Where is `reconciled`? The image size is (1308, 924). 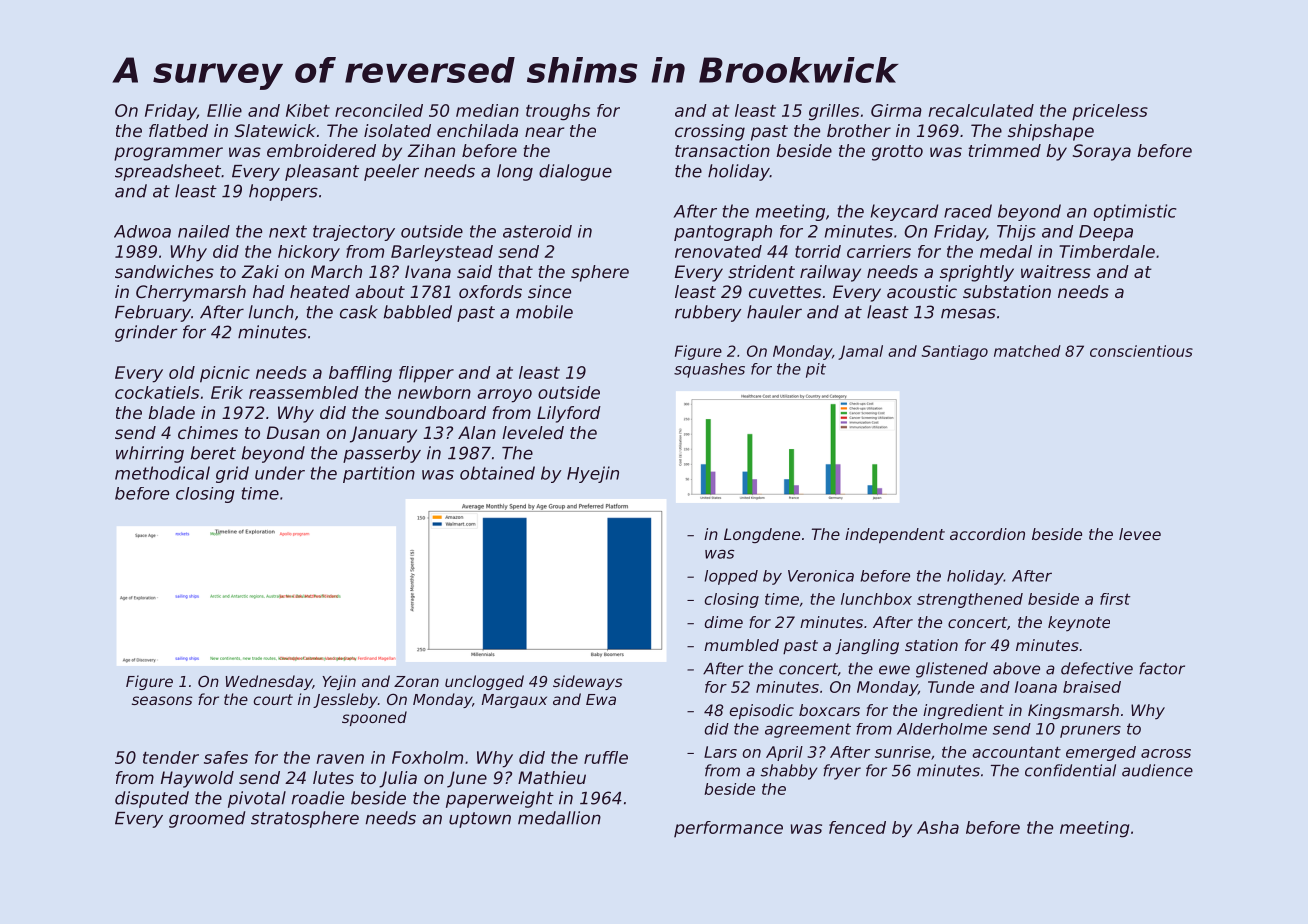
reconciled is located at coordinates (379, 110).
